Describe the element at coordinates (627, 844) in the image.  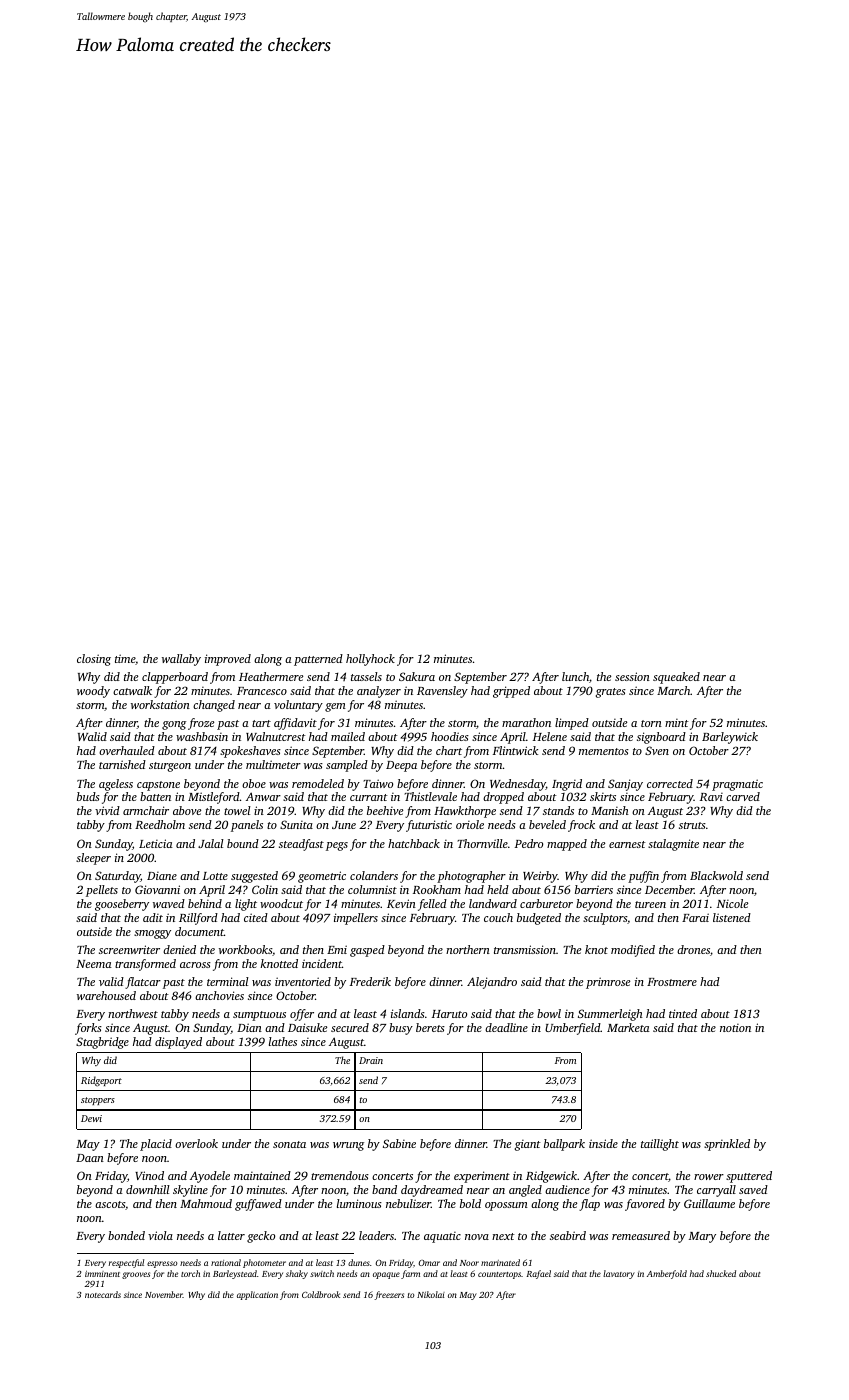
I see `earnest` at that location.
